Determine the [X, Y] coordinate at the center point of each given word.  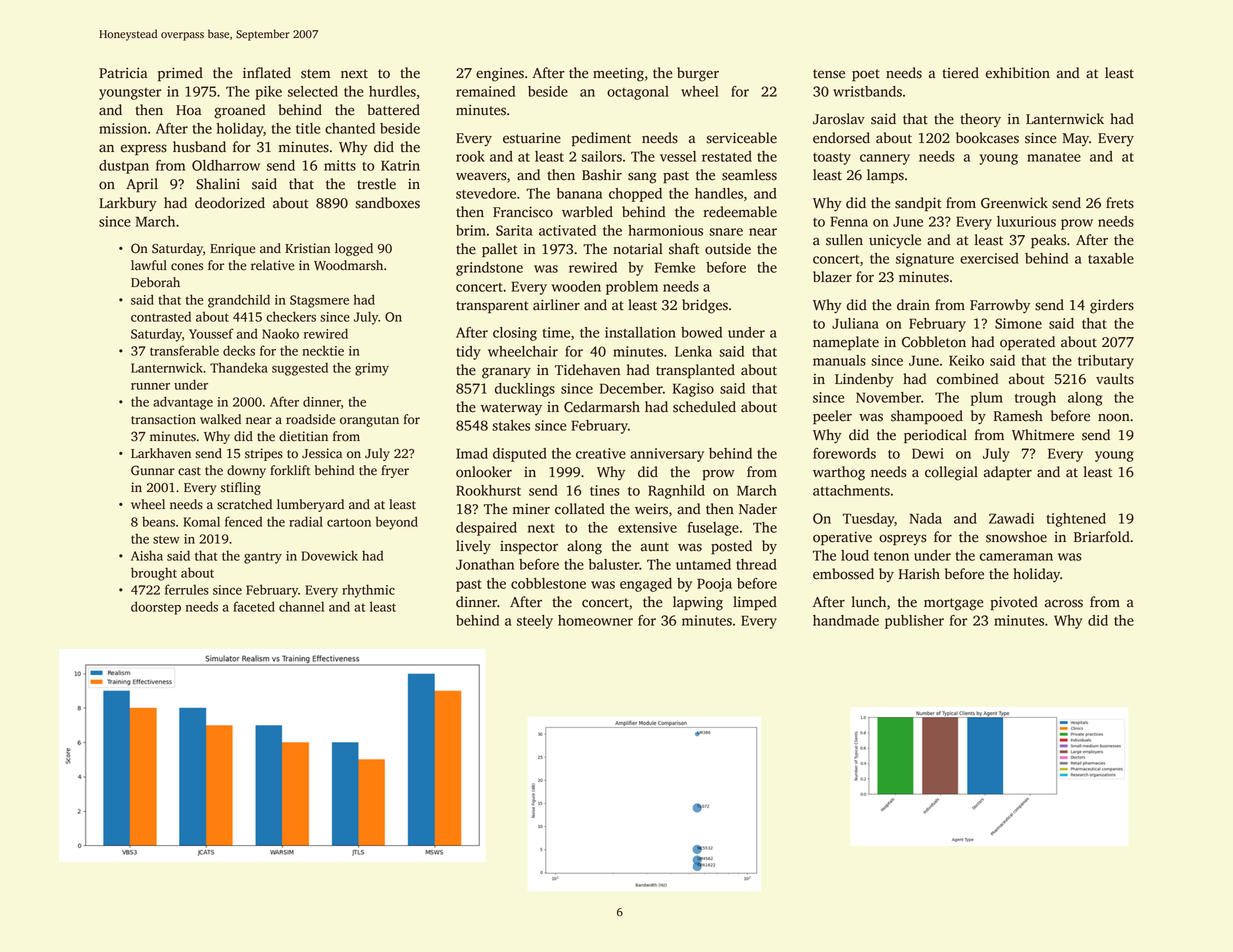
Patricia [123, 73]
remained [485, 91]
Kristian [307, 248]
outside [728, 249]
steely [535, 622]
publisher [914, 622]
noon [1114, 417]
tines [605, 490]
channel [301, 606]
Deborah [155, 282]
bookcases [987, 138]
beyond [397, 523]
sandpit [918, 204]
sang [642, 178]
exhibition [1018, 73]
